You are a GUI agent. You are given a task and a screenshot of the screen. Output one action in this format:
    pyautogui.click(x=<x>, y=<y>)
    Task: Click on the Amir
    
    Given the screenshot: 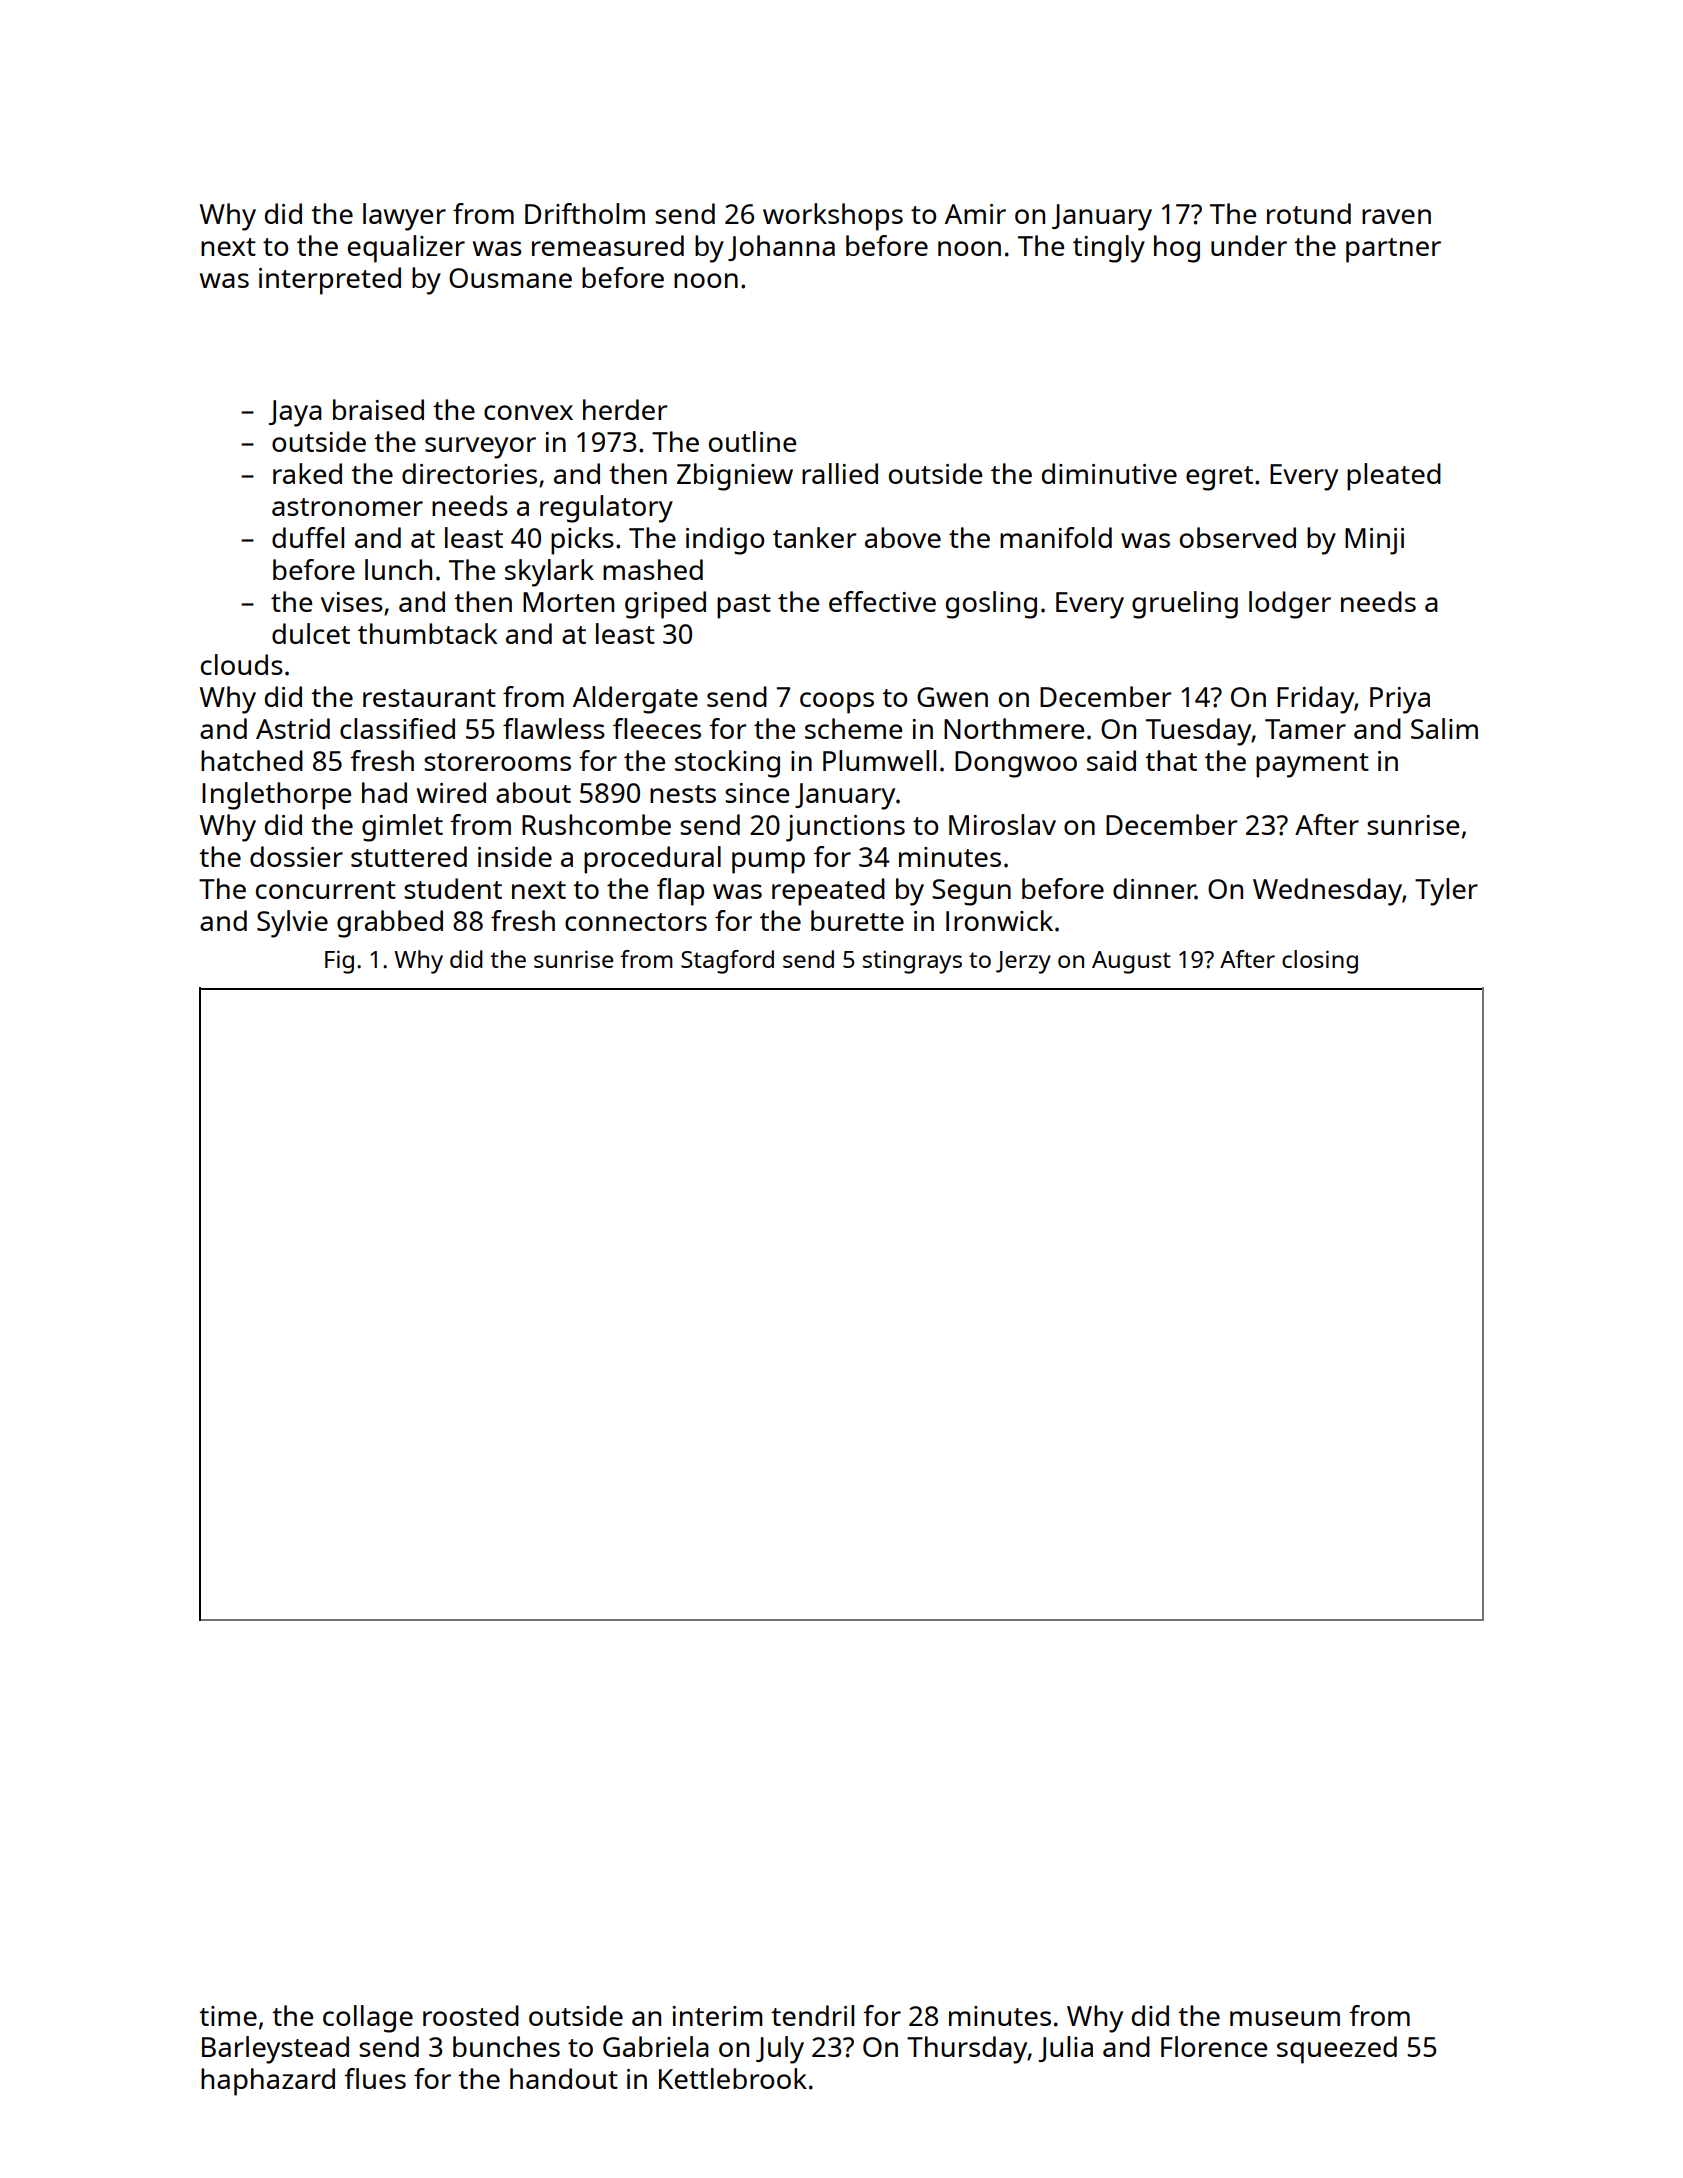 What is the action you would take?
    pyautogui.click(x=975, y=214)
